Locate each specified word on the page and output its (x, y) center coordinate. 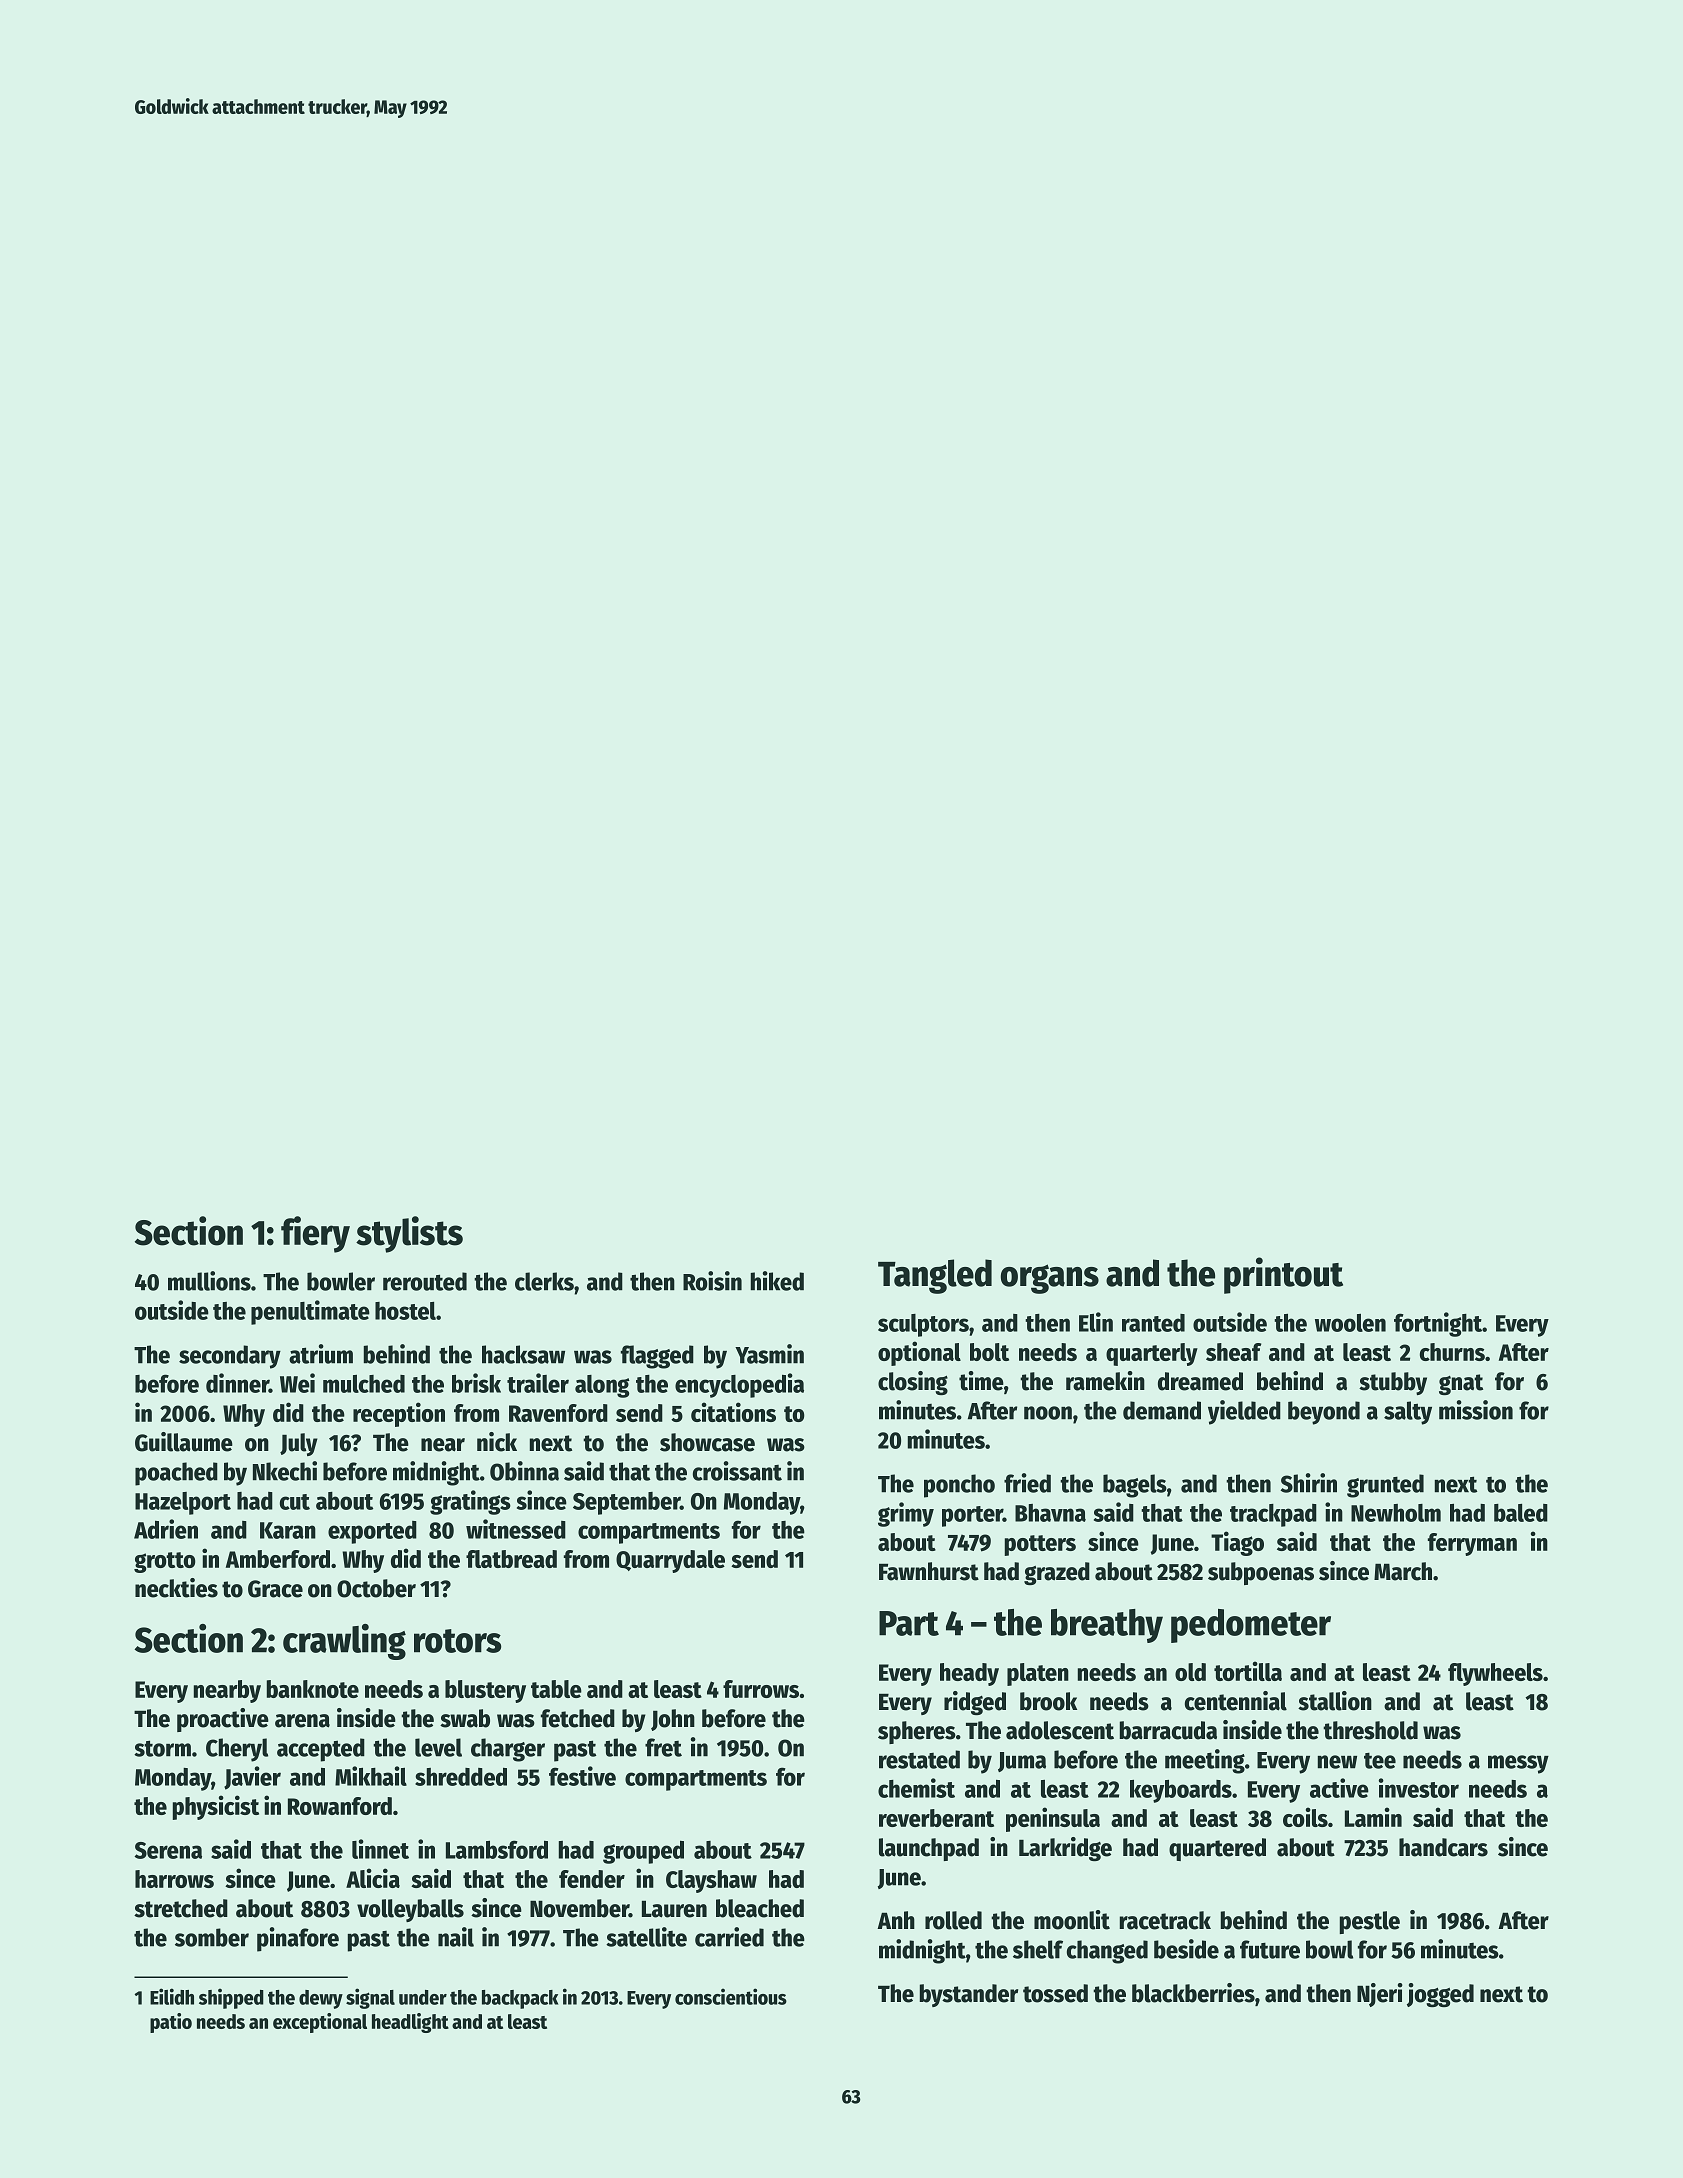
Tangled (935, 1276)
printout (1283, 1275)
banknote (313, 1689)
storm (162, 1748)
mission (1476, 1410)
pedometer (1251, 1626)
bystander (969, 1995)
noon (1048, 1413)
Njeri (1380, 1995)
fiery (315, 1234)
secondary (230, 1357)
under (423, 1997)
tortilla (1248, 1671)
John (673, 1720)
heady (969, 1674)
